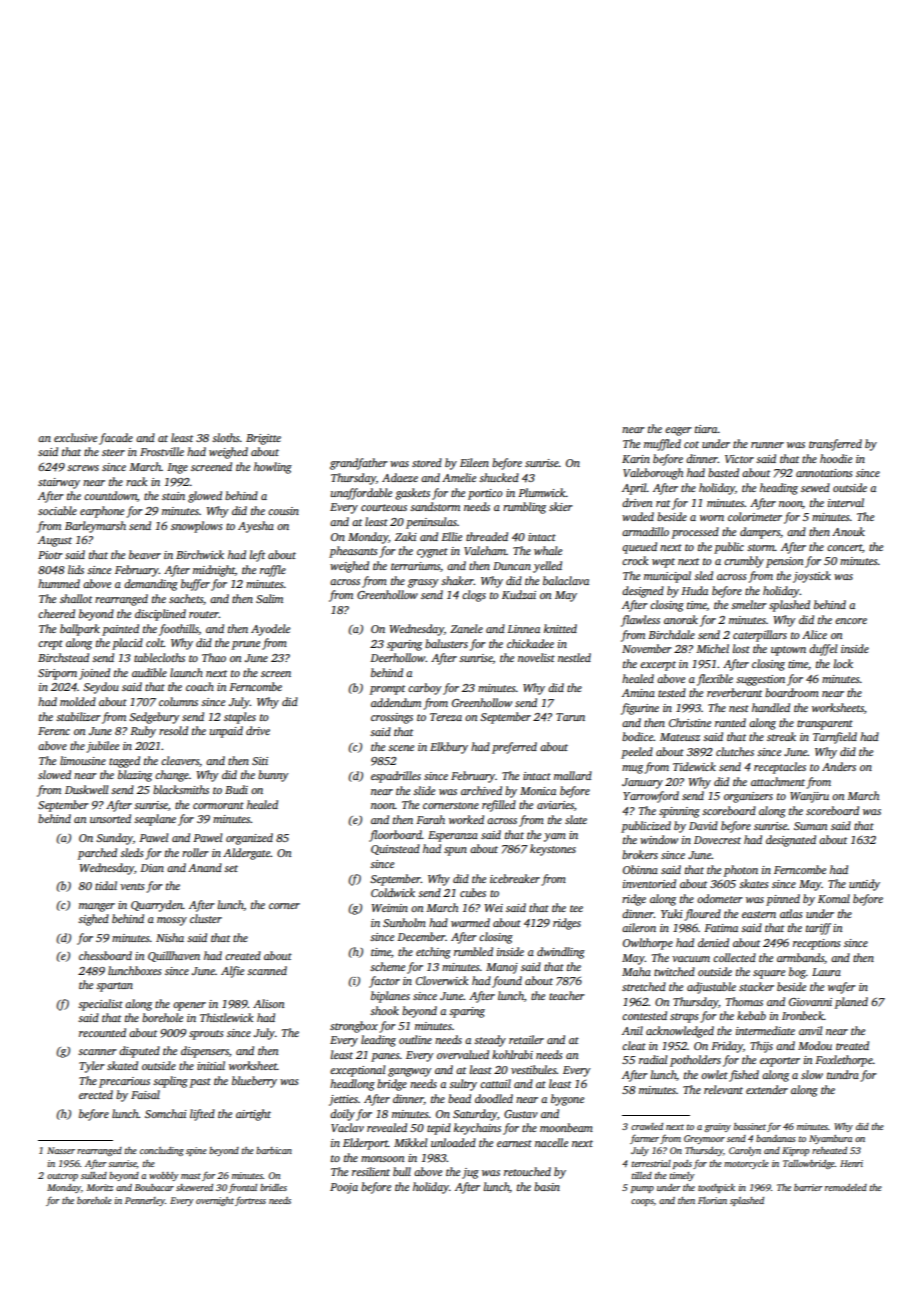 The image size is (924, 1308). What do you see at coordinates (672, 913) in the screenshot?
I see `Yuki` at bounding box center [672, 913].
